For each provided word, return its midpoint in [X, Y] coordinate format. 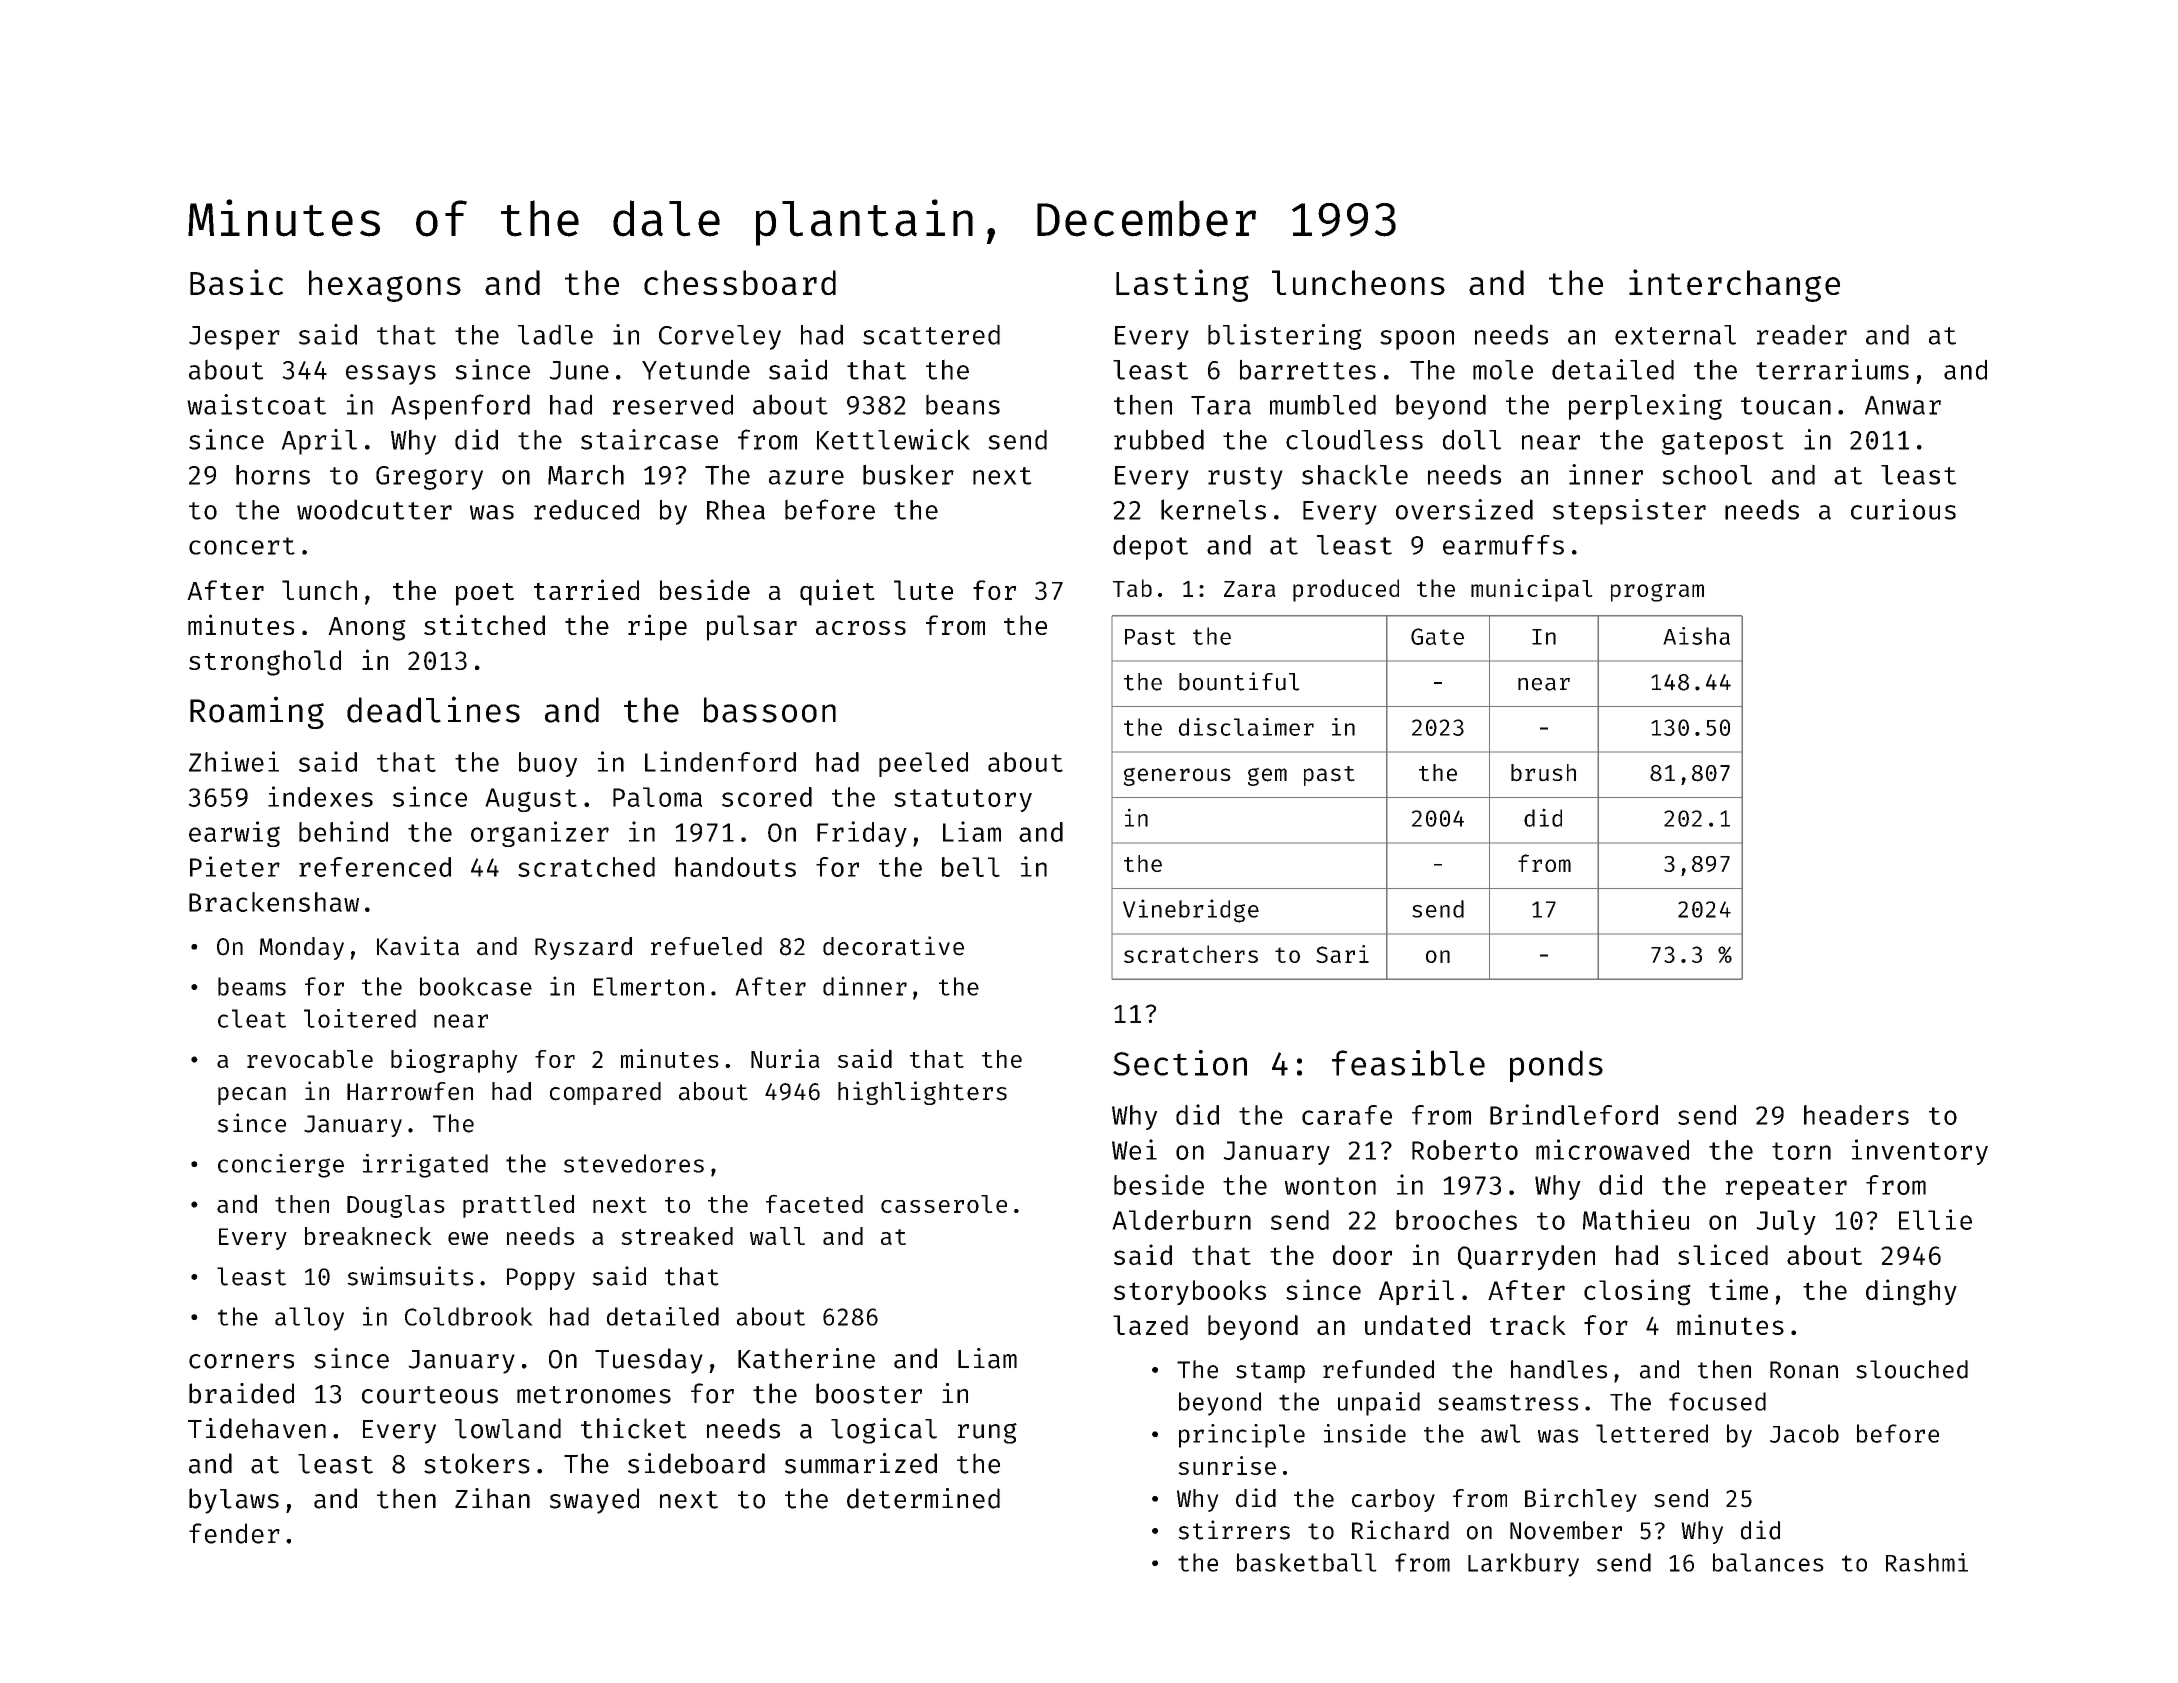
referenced [375, 867]
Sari [1342, 954]
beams [252, 986]
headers [1856, 1115]
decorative [893, 946]
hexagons [385, 286]
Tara [1221, 405]
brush [1543, 773]
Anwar [1903, 405]
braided [241, 1393]
